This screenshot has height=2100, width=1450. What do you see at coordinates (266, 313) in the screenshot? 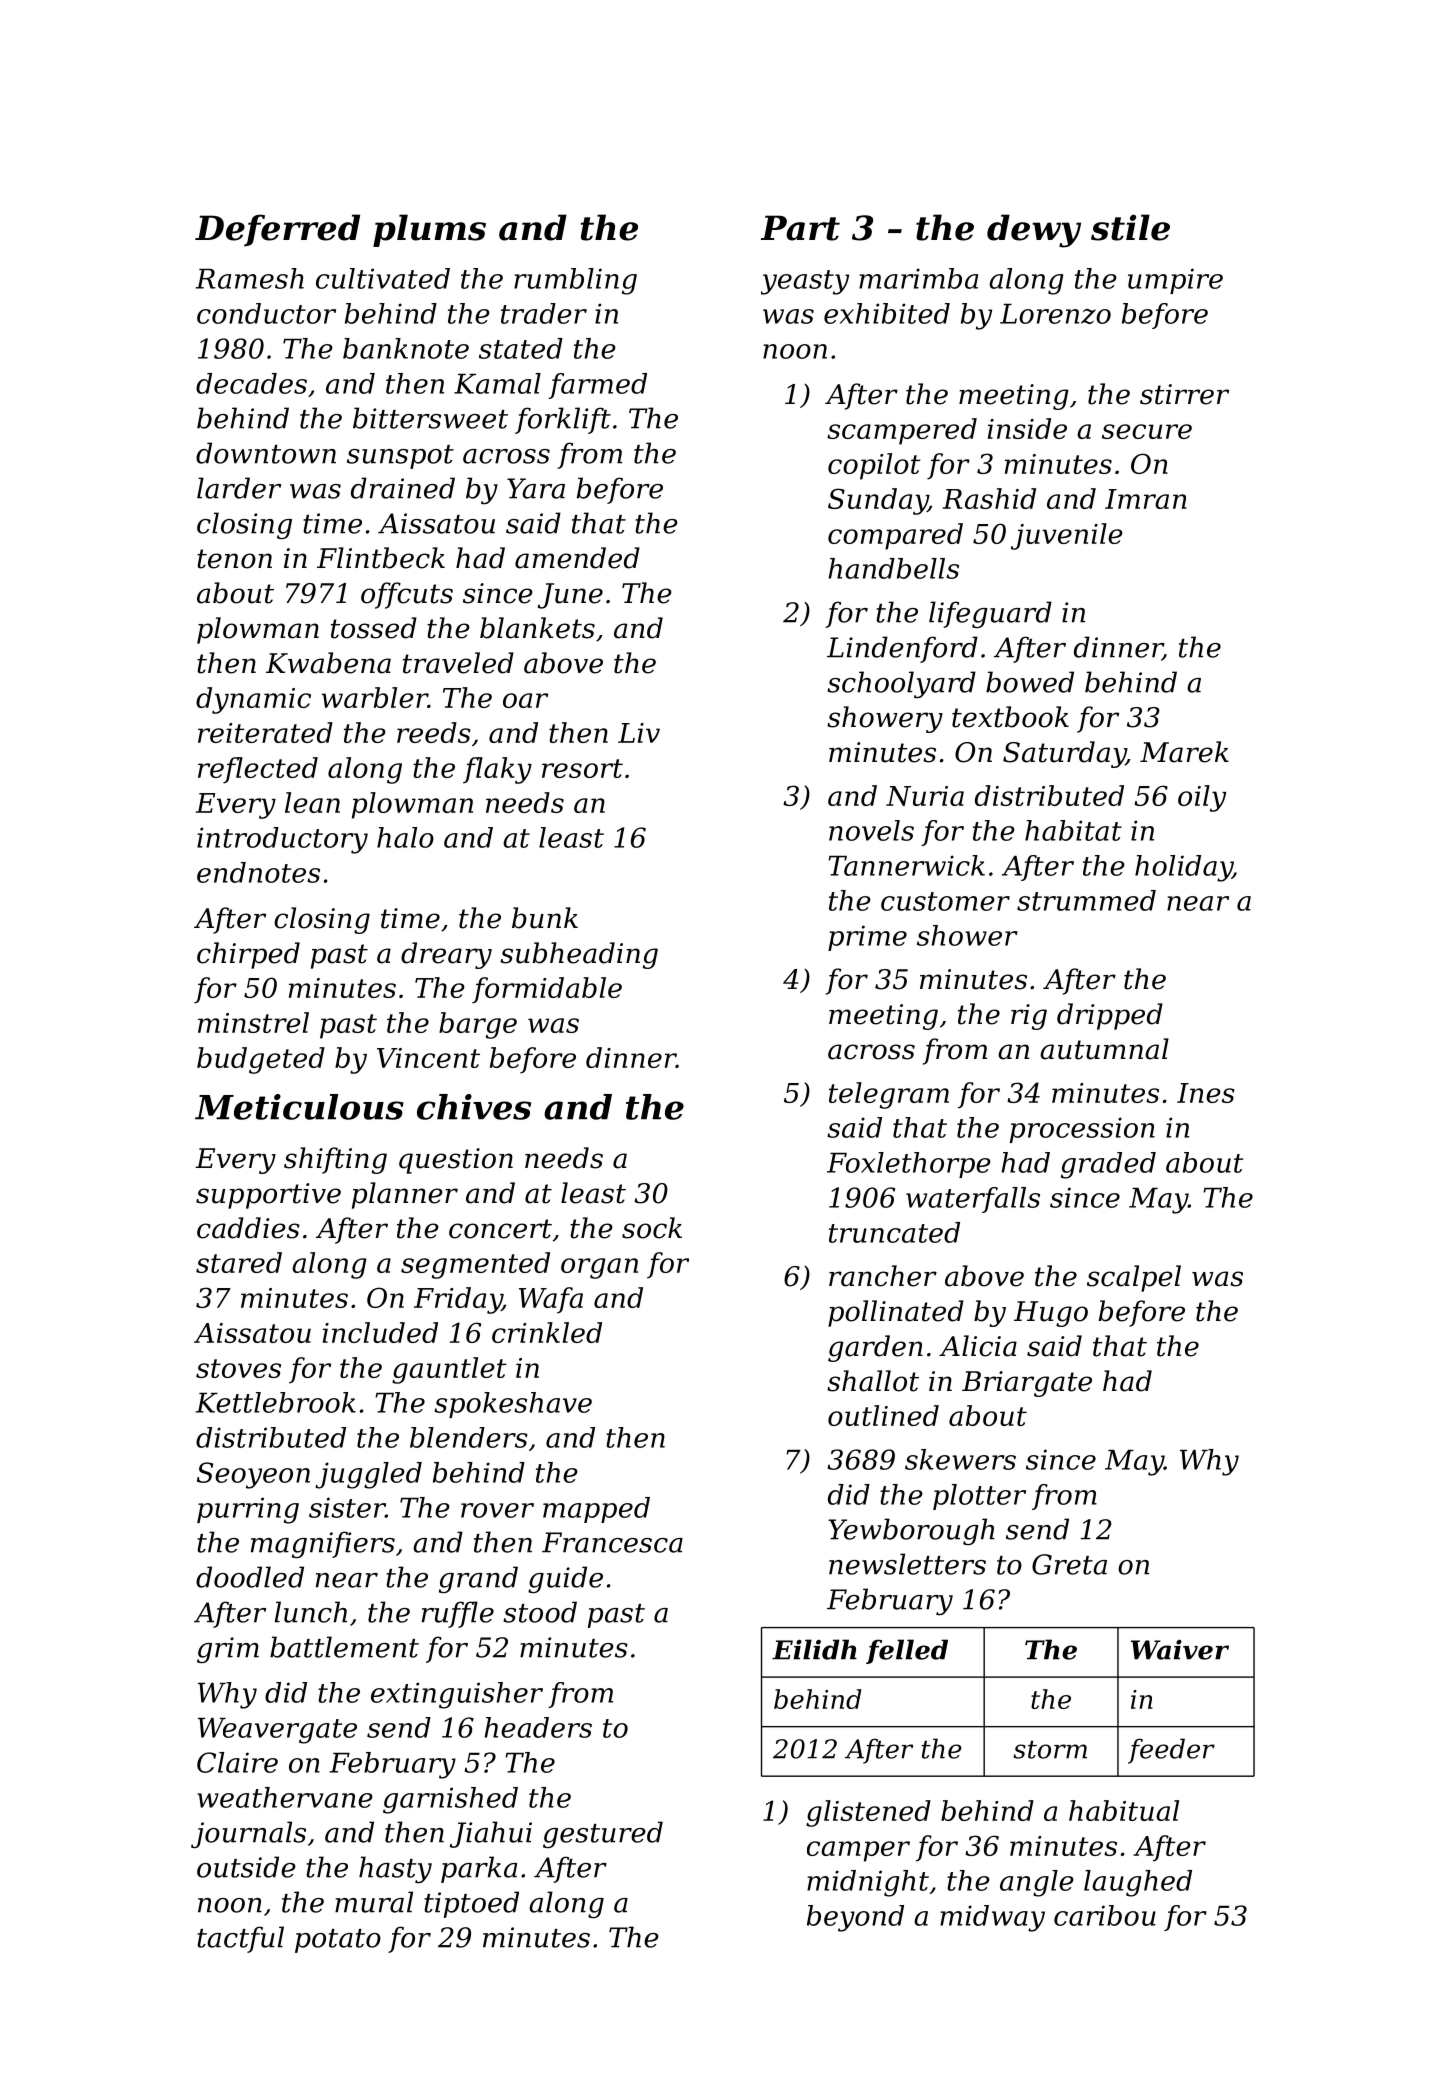
I see `conductor` at bounding box center [266, 313].
